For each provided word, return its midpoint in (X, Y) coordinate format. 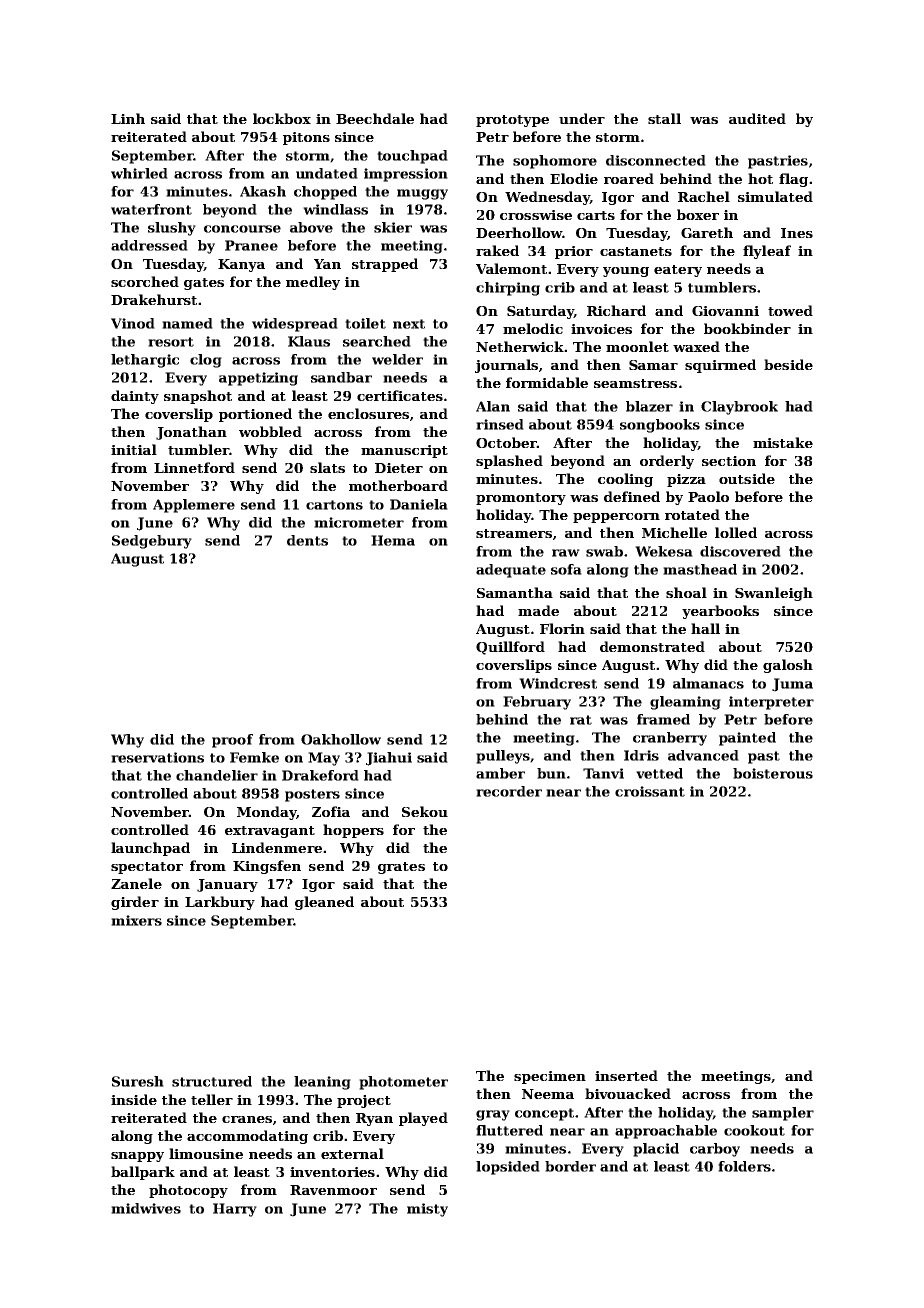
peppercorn (616, 518)
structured (212, 1081)
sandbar (341, 377)
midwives (146, 1208)
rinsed (500, 424)
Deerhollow (519, 232)
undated (327, 173)
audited (757, 118)
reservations (157, 757)
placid (656, 1150)
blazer (649, 406)
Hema (393, 540)
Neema (548, 1094)
